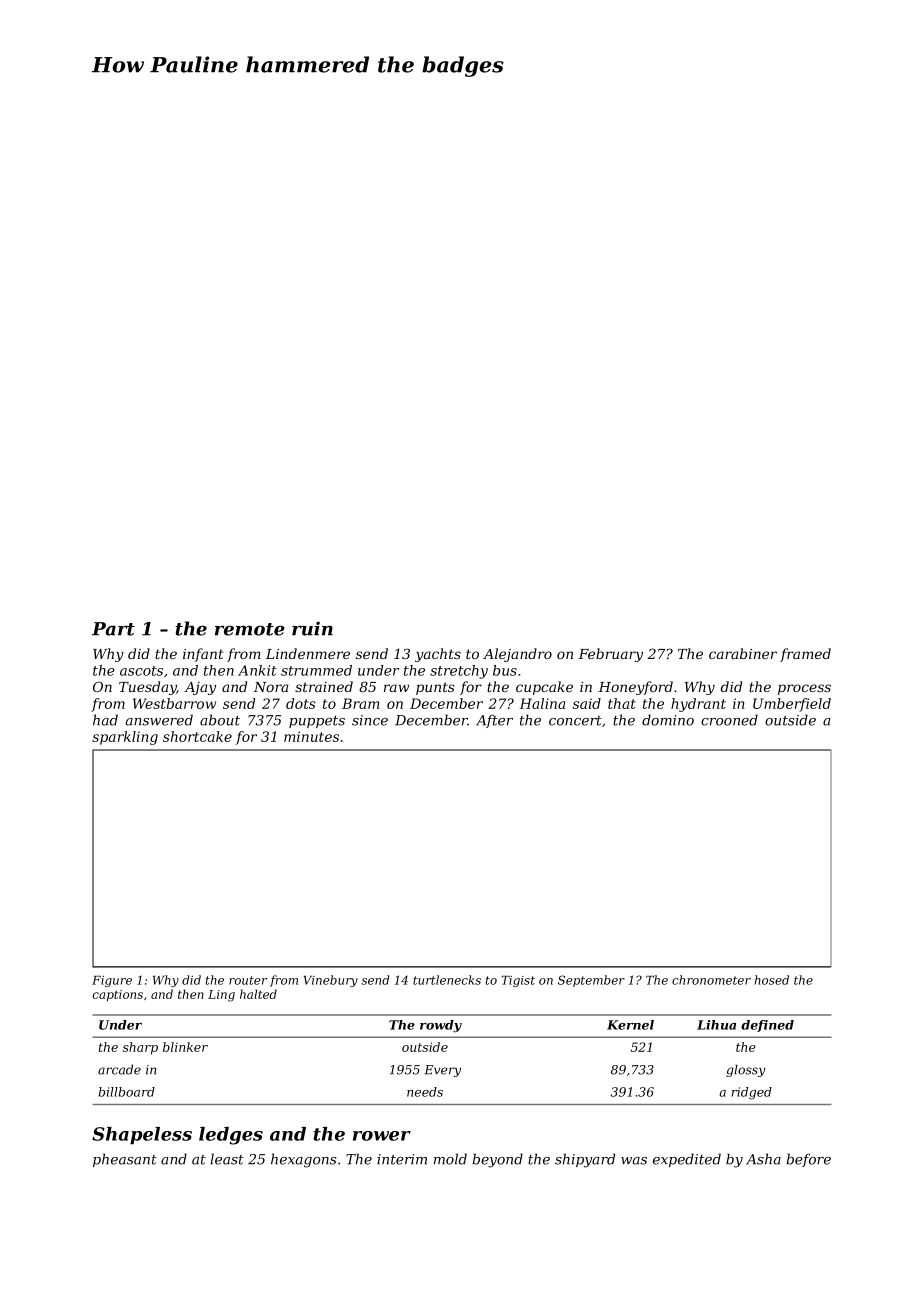 This screenshot has height=1314, width=924. I want to click on hydrant, so click(698, 705).
